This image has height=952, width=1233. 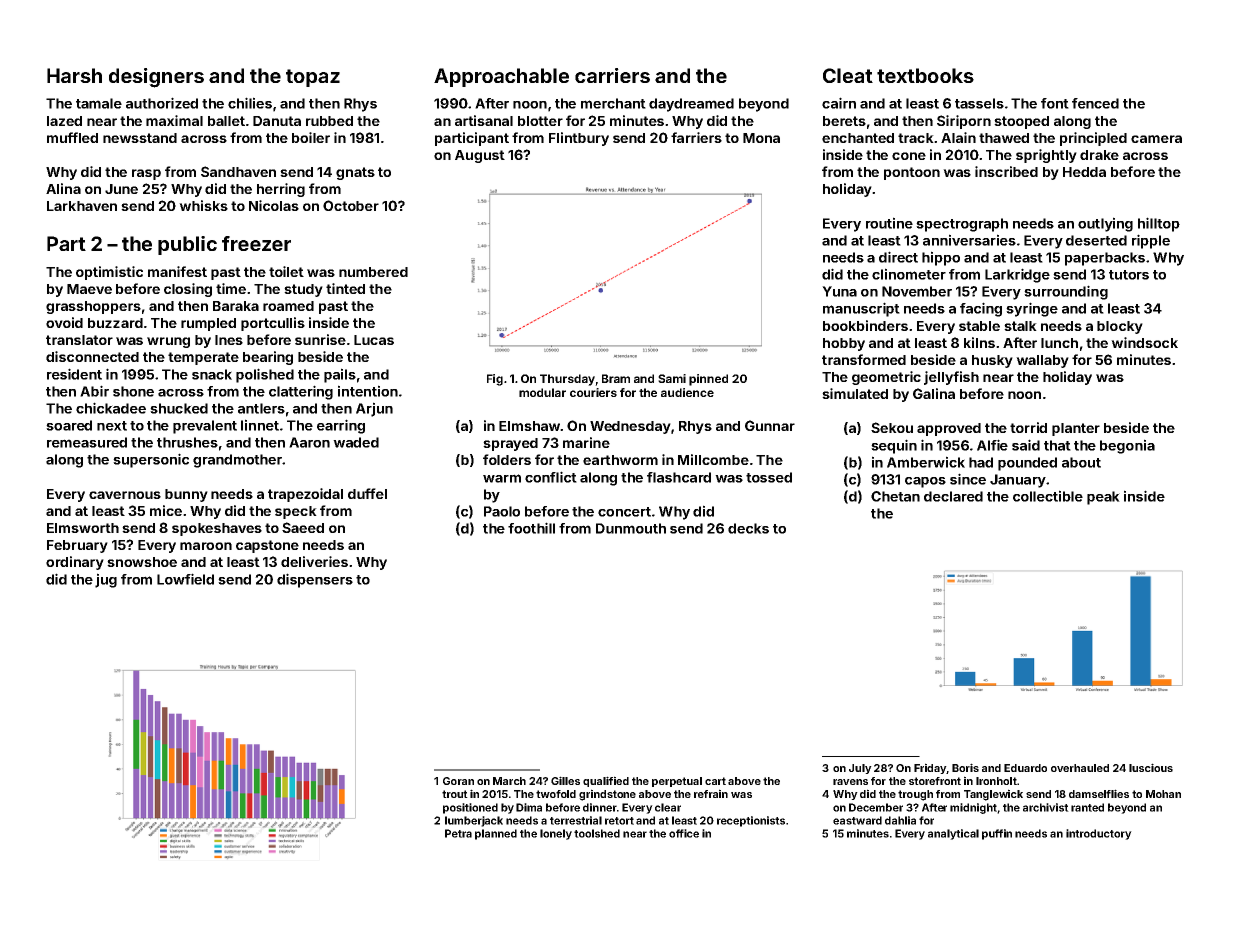 What do you see at coordinates (1129, 275) in the image?
I see `tutors` at bounding box center [1129, 275].
